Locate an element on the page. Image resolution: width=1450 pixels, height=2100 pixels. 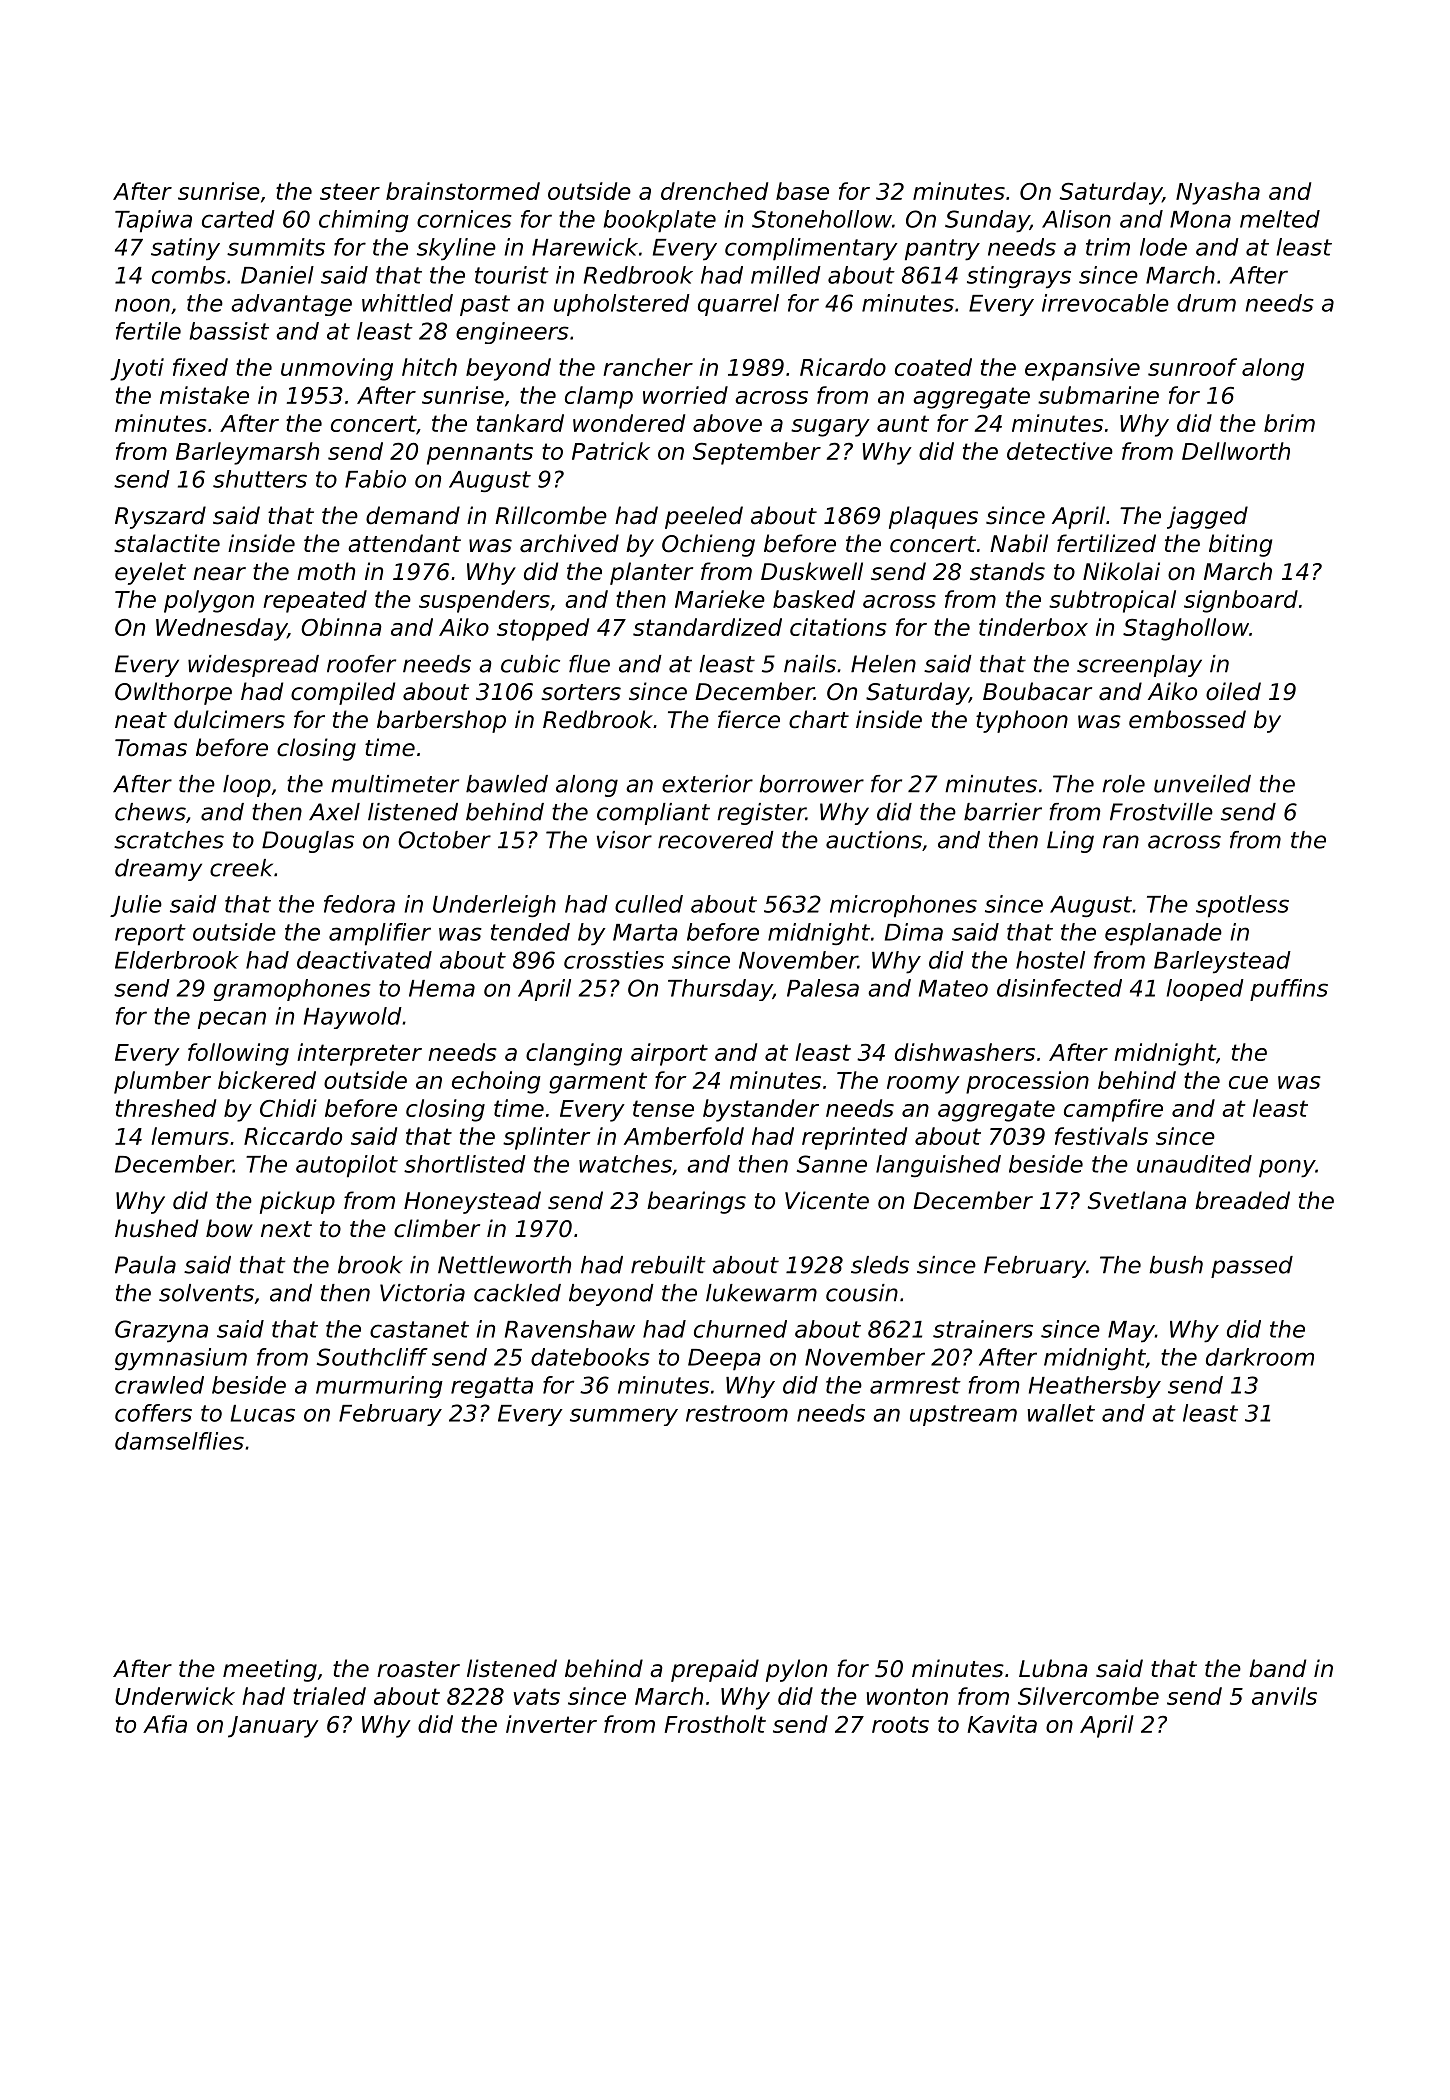
Thursday is located at coordinates (720, 990).
